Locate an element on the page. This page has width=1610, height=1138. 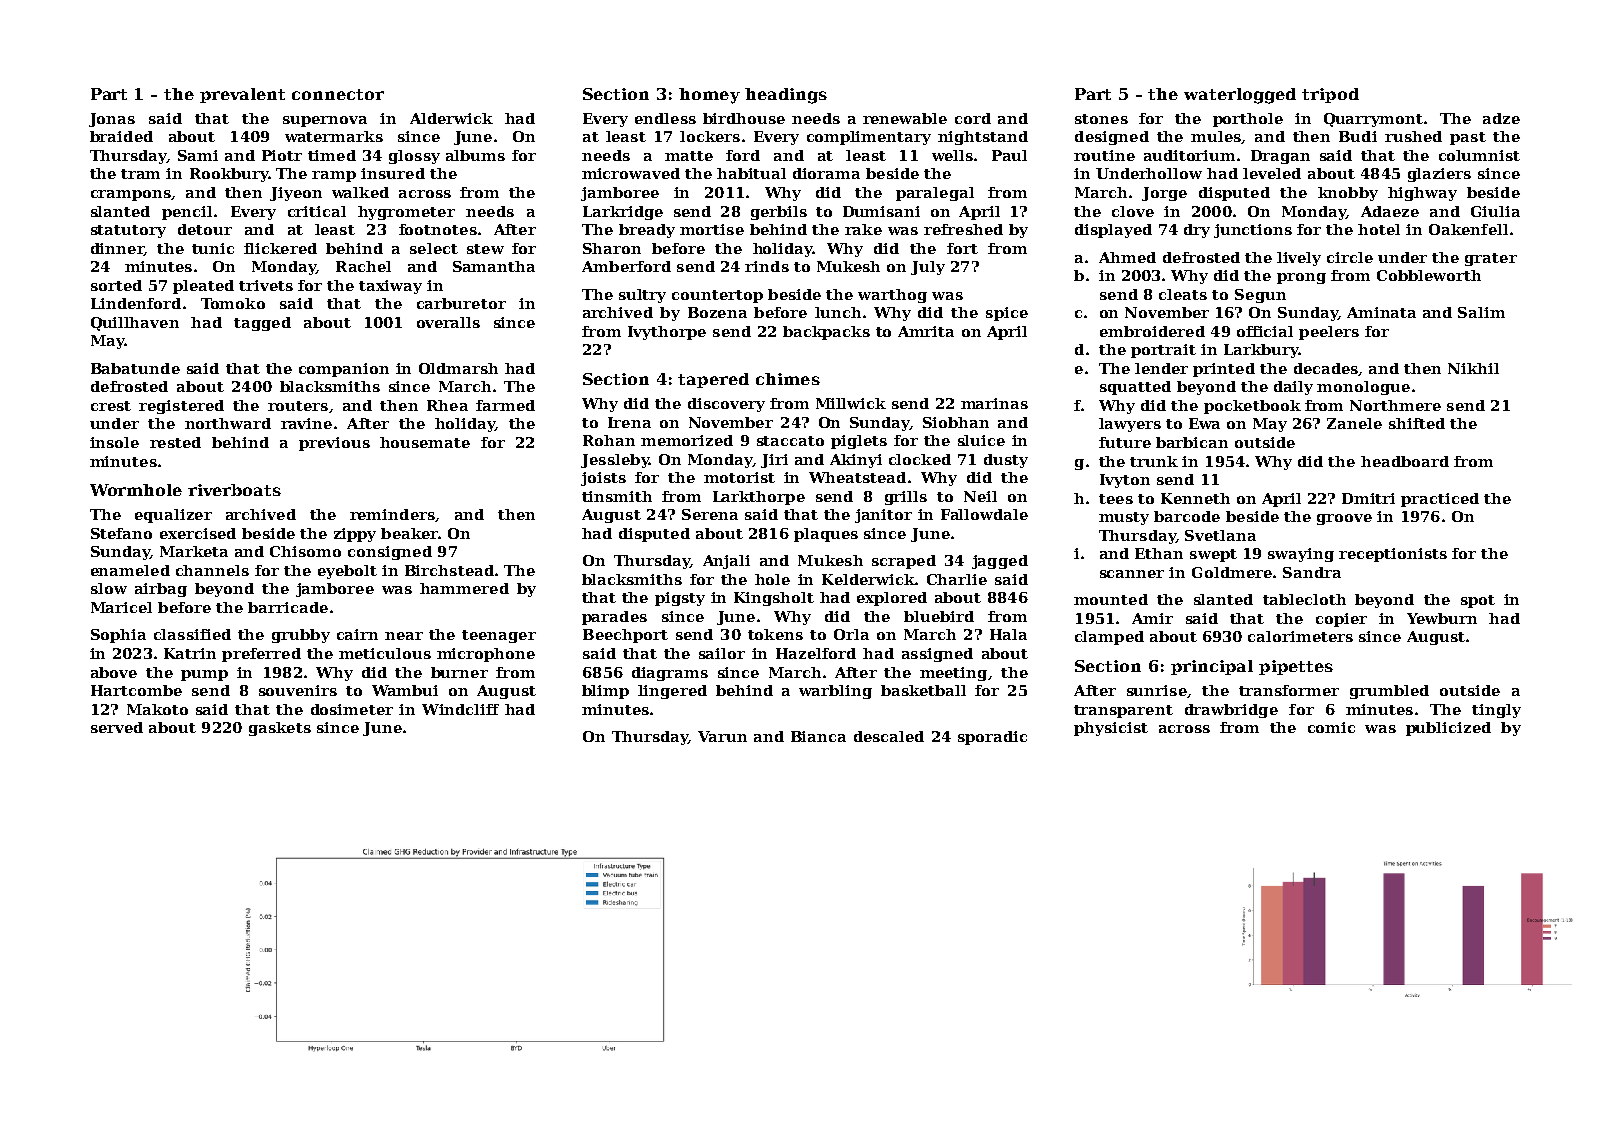
gaskets is located at coordinates (280, 729).
